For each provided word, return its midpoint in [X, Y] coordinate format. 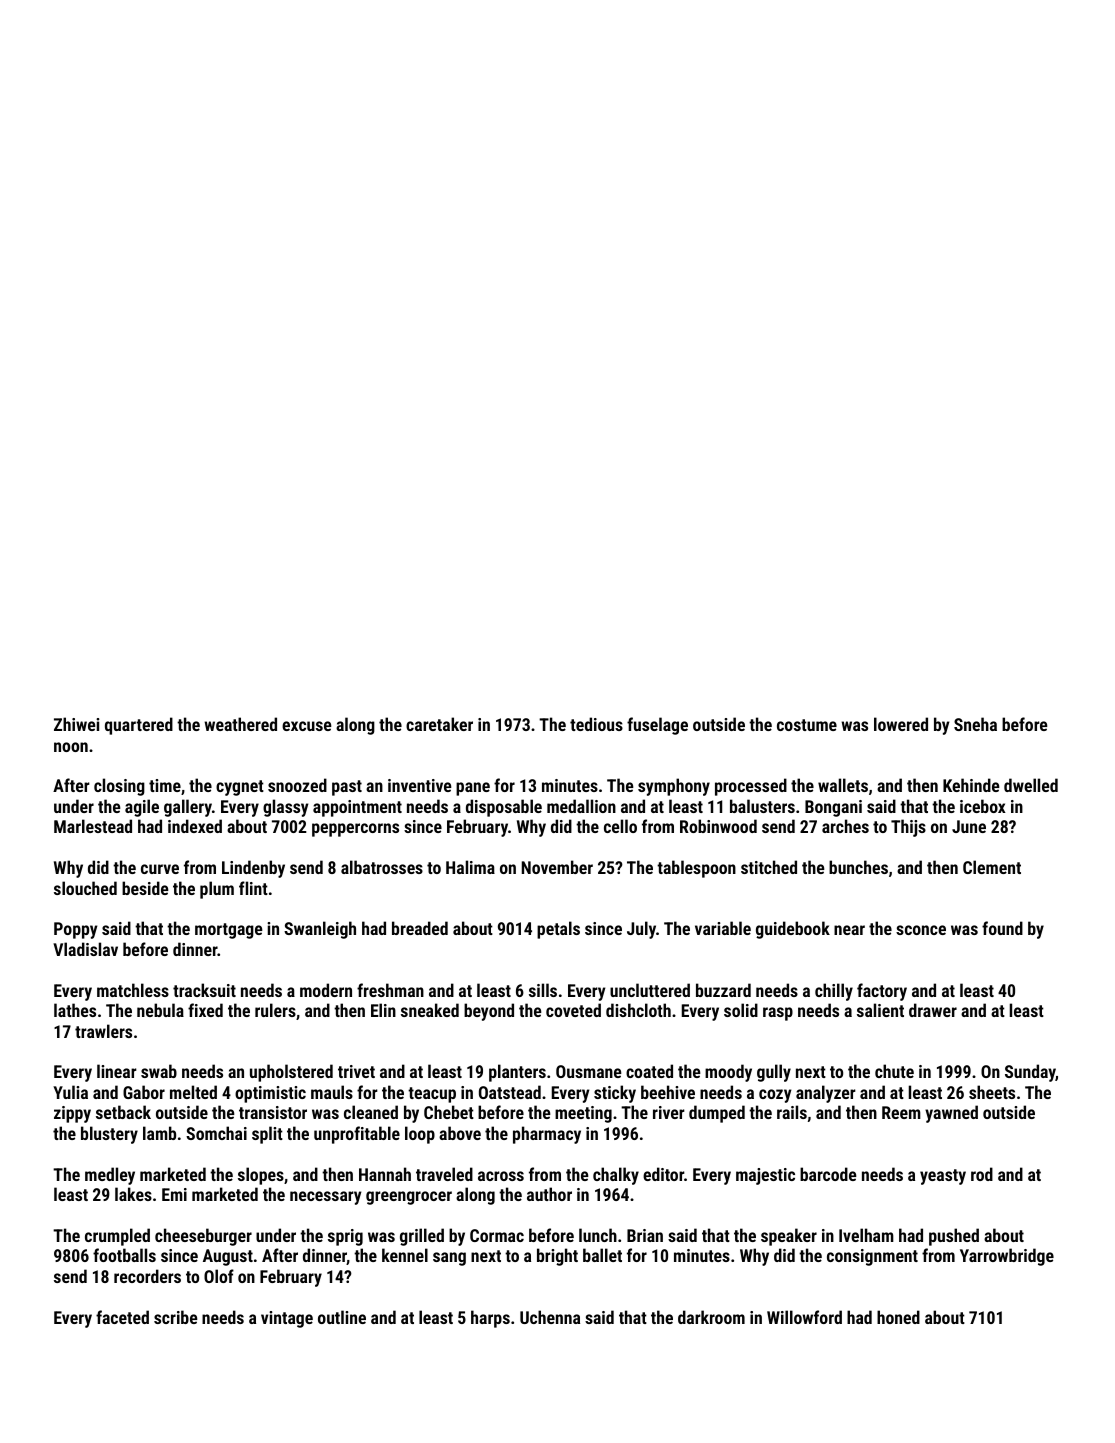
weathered [240, 724]
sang [449, 1259]
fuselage [657, 726]
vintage [287, 1319]
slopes [261, 1176]
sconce [921, 930]
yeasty [943, 1177]
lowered [901, 724]
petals [558, 930]
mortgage [229, 931]
